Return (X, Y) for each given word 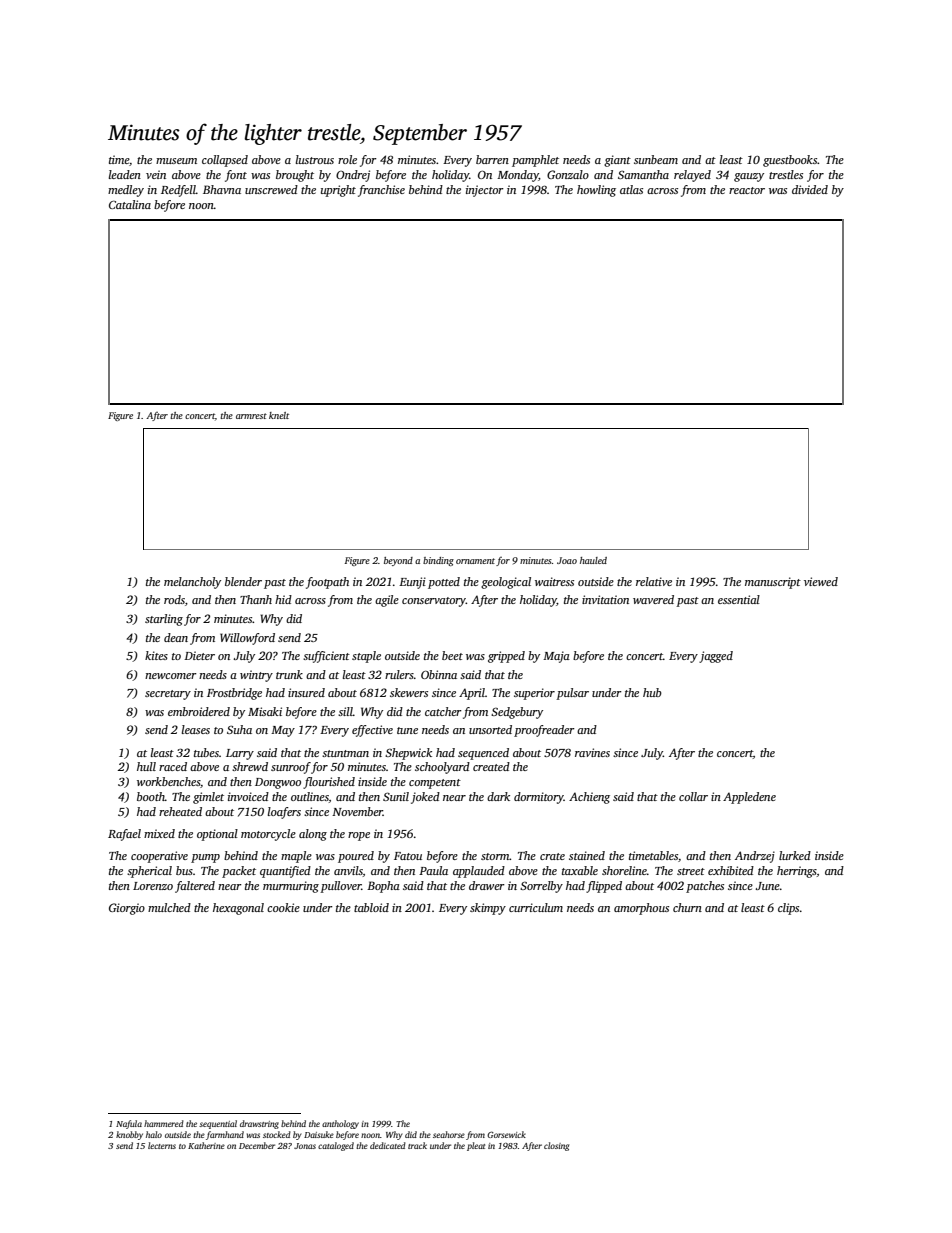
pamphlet (535, 161)
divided (810, 189)
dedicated (388, 1145)
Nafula (129, 1124)
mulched (169, 907)
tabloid (371, 907)
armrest (251, 416)
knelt (279, 415)
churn (687, 907)
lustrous (315, 159)
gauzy (749, 177)
